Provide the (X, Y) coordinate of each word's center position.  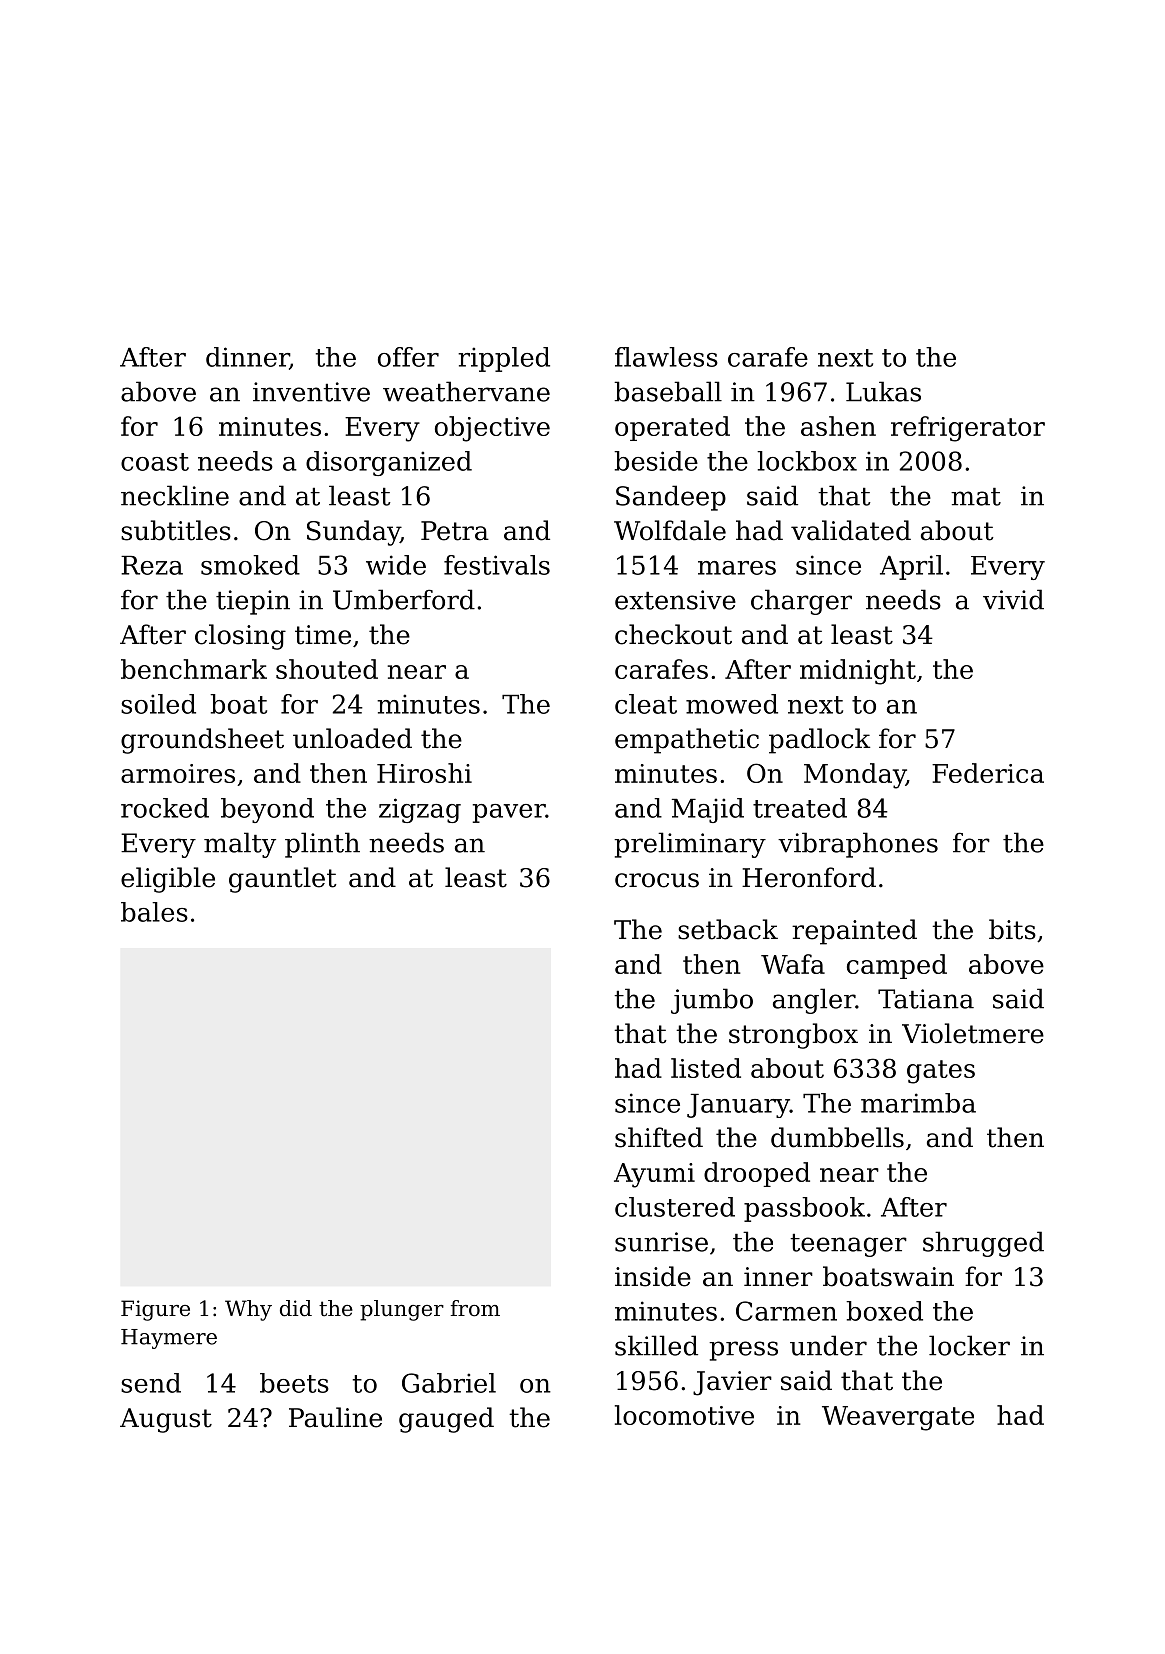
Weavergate (898, 1418)
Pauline (335, 1417)
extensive (675, 600)
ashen (838, 426)
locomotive (684, 1415)
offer (408, 357)
